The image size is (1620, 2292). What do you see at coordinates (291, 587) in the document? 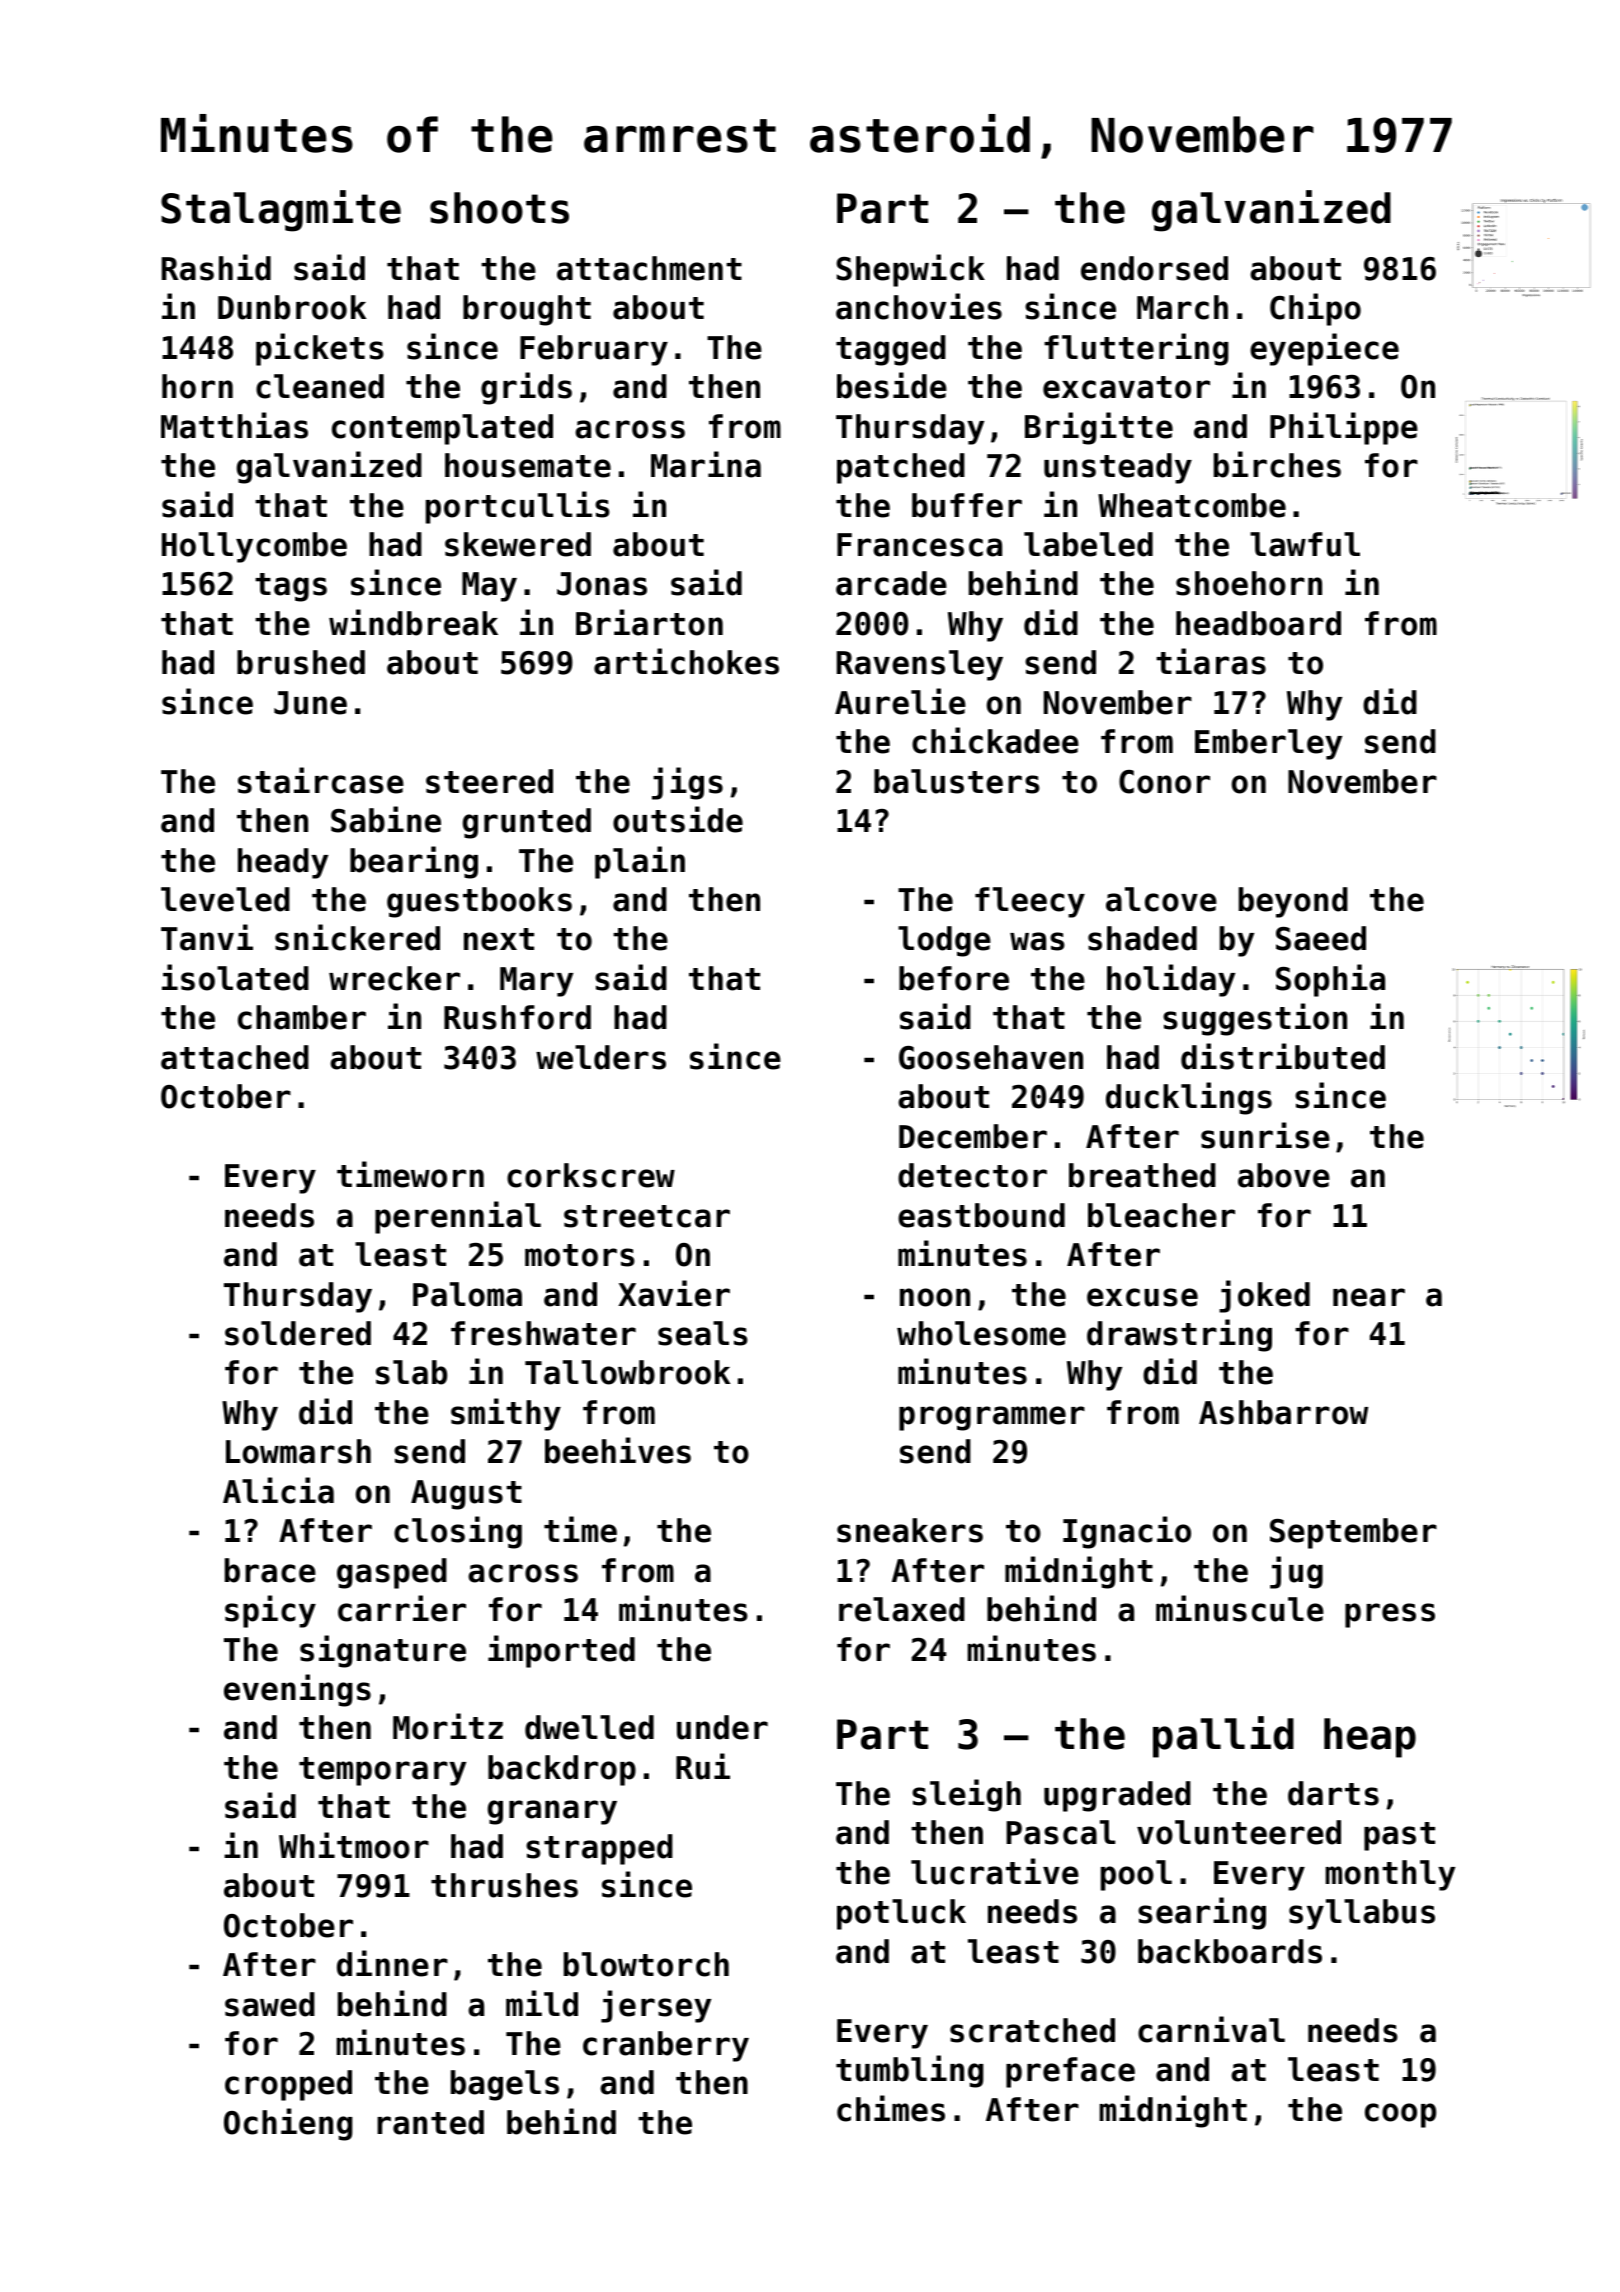
I see `tags` at bounding box center [291, 587].
